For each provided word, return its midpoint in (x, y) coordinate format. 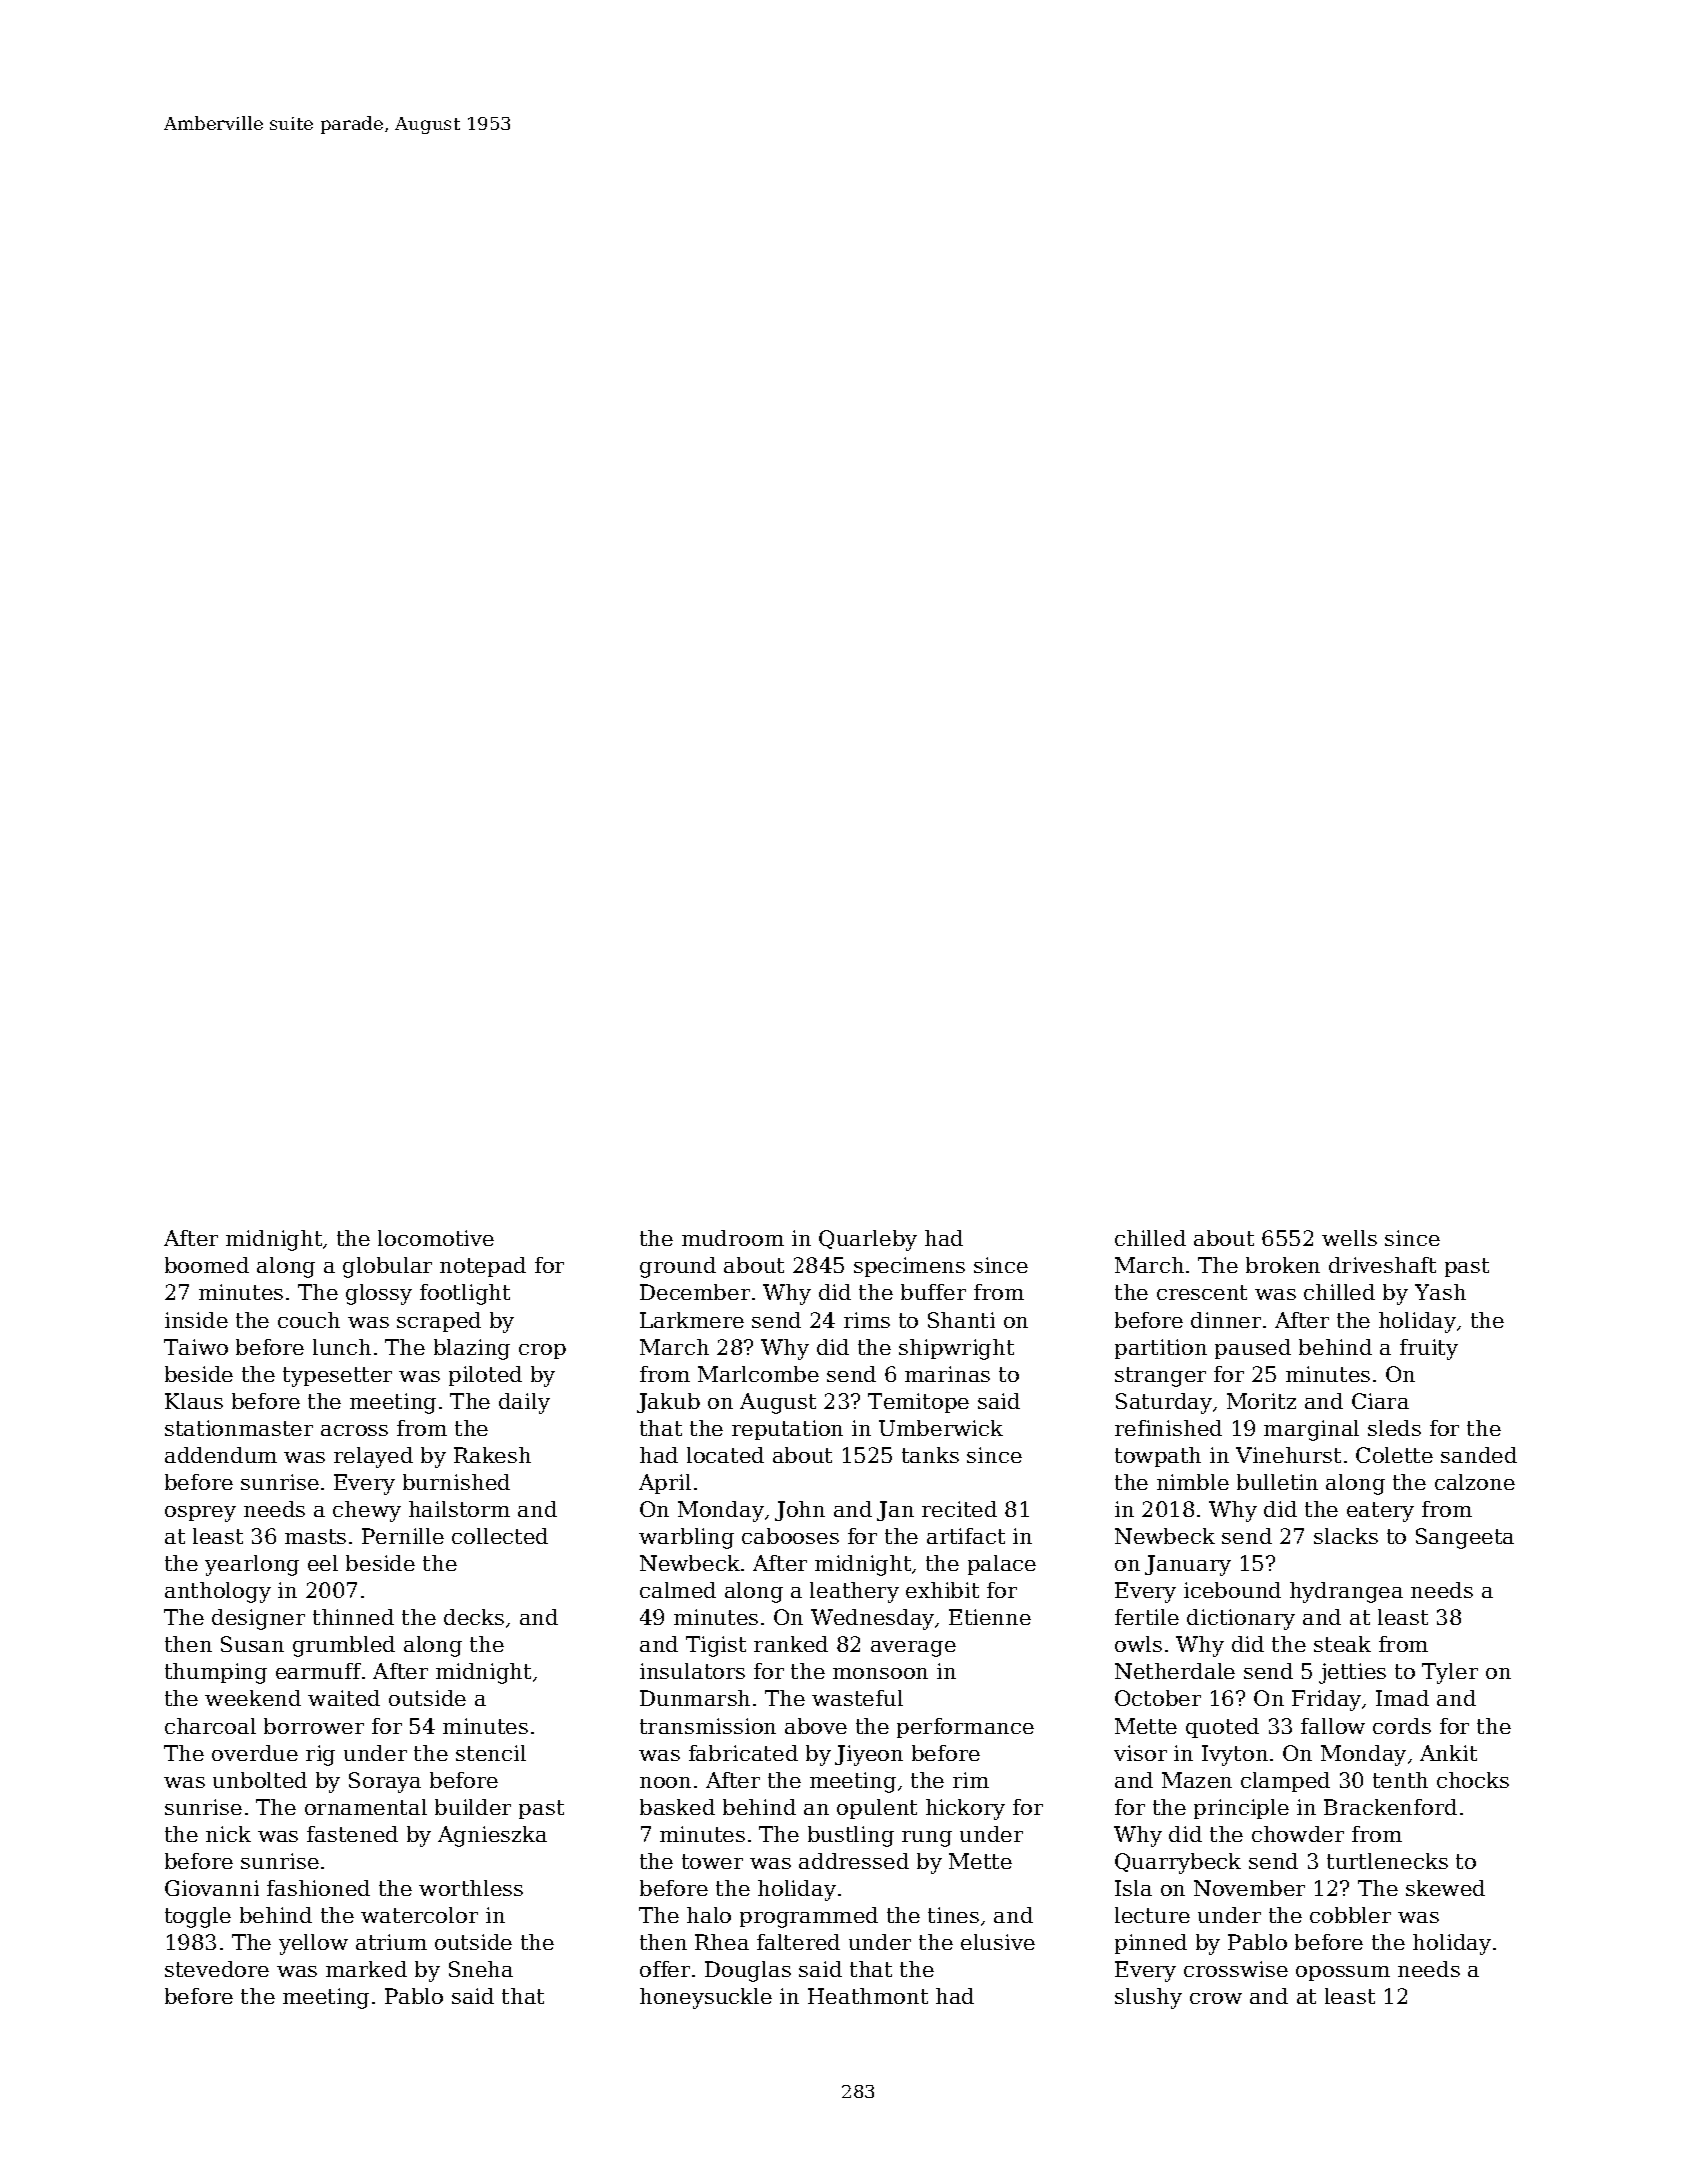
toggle (198, 1917)
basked (677, 1807)
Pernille (403, 1536)
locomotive (436, 1238)
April (665, 1484)
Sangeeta (1465, 1538)
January (1188, 1565)
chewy (367, 1511)
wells (1349, 1238)
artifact (966, 1536)
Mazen (1197, 1780)
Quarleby (868, 1240)
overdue (255, 1753)
